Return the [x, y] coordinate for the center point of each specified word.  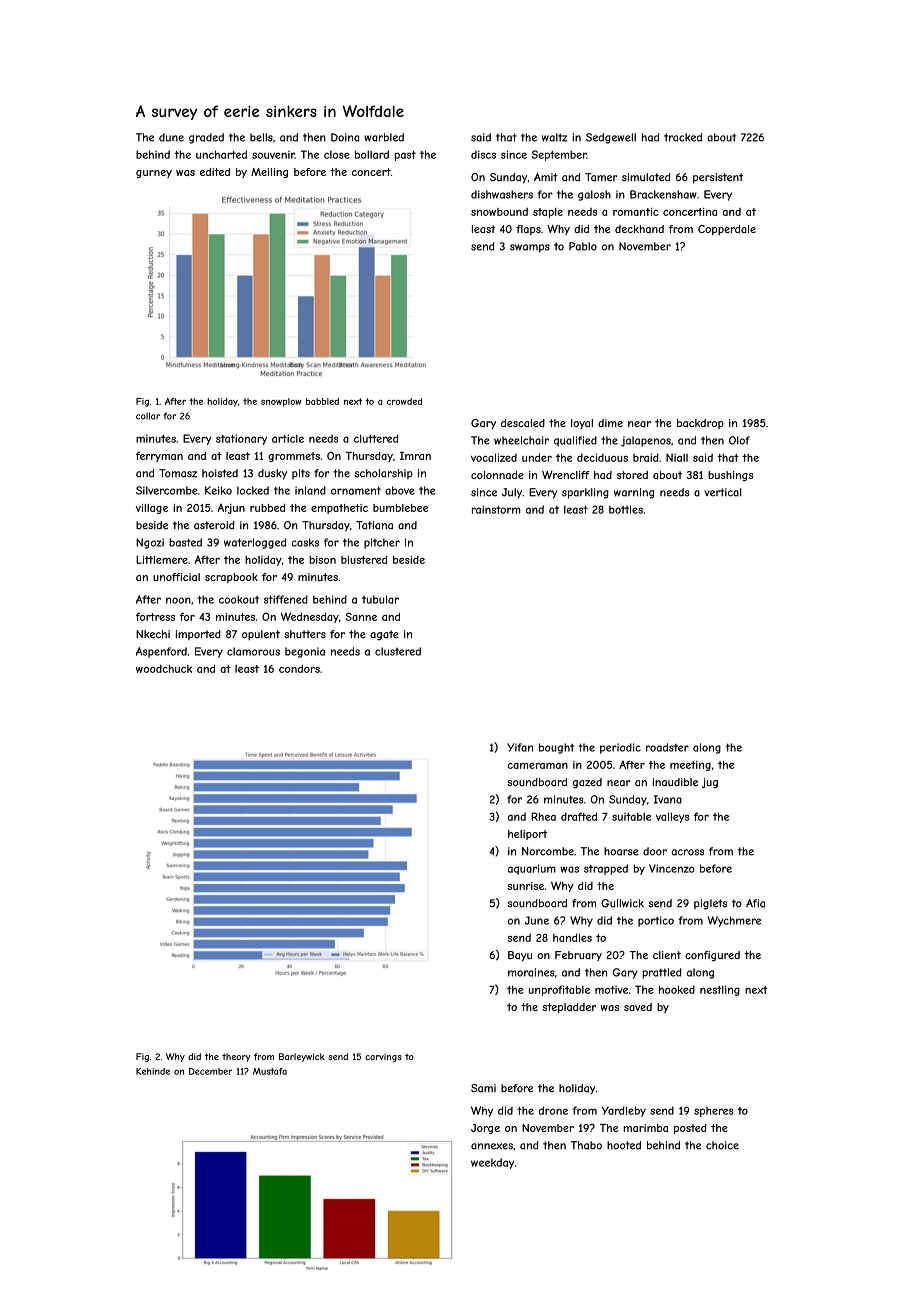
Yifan [520, 747]
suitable [631, 817]
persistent [718, 178]
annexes [492, 1146]
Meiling [269, 173]
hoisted [220, 473]
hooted [624, 1145]
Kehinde [153, 1071]
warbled [384, 137]
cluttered [376, 438]
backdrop [700, 424]
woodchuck [164, 669]
